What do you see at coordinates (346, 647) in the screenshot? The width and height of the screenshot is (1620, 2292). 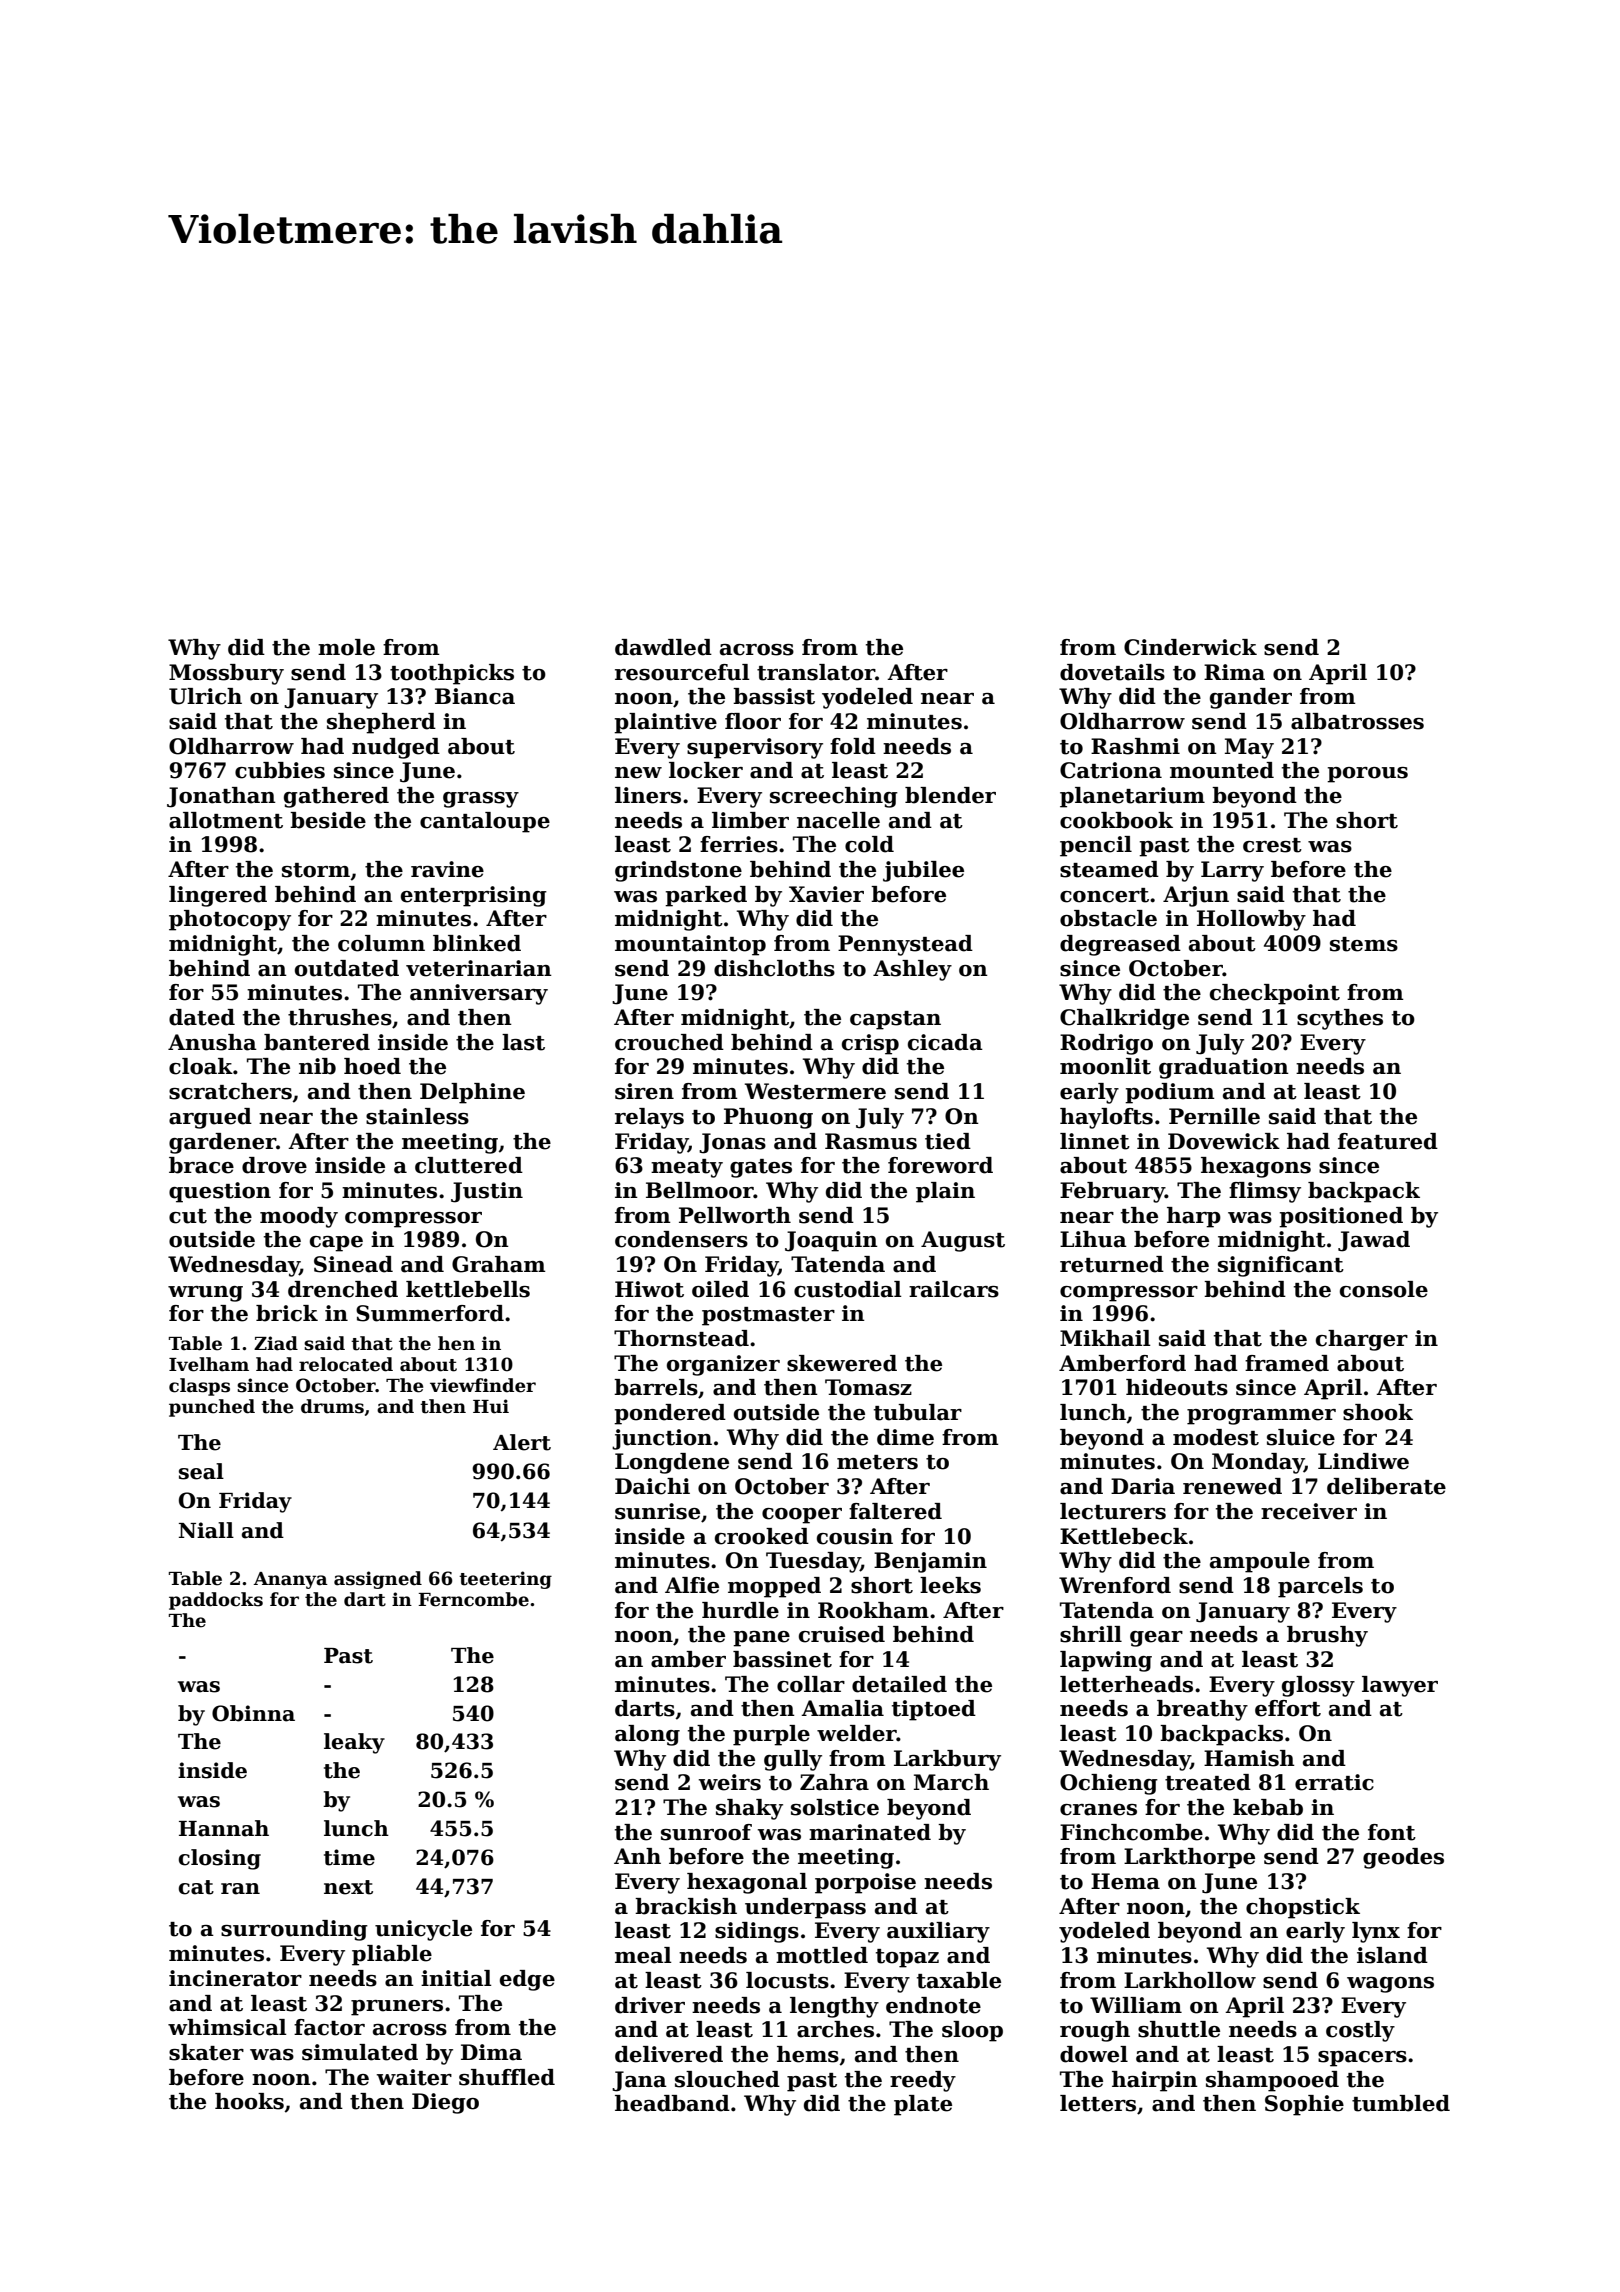 I see `mole` at bounding box center [346, 647].
